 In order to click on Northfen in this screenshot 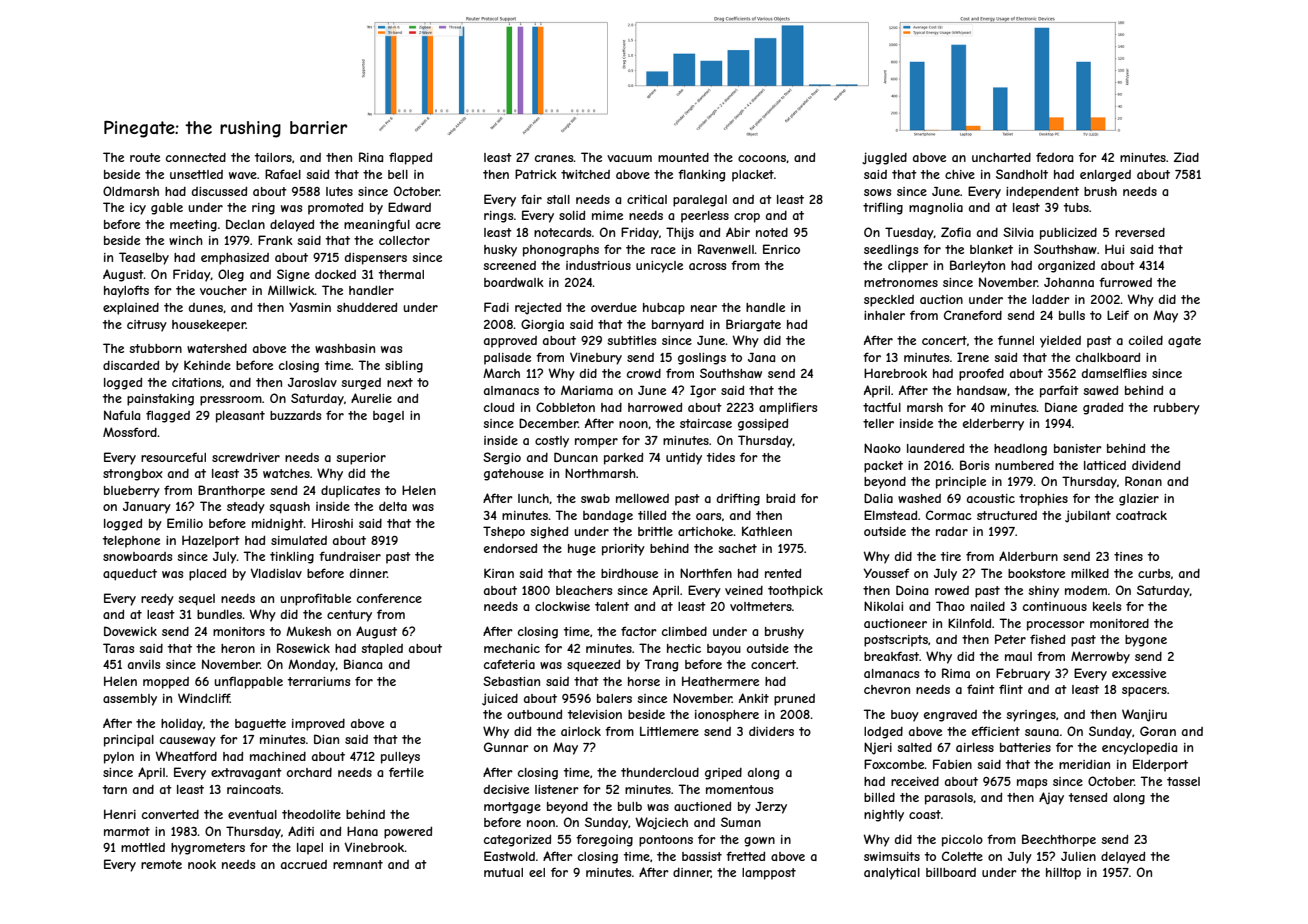, I will do `click(706, 573)`.
